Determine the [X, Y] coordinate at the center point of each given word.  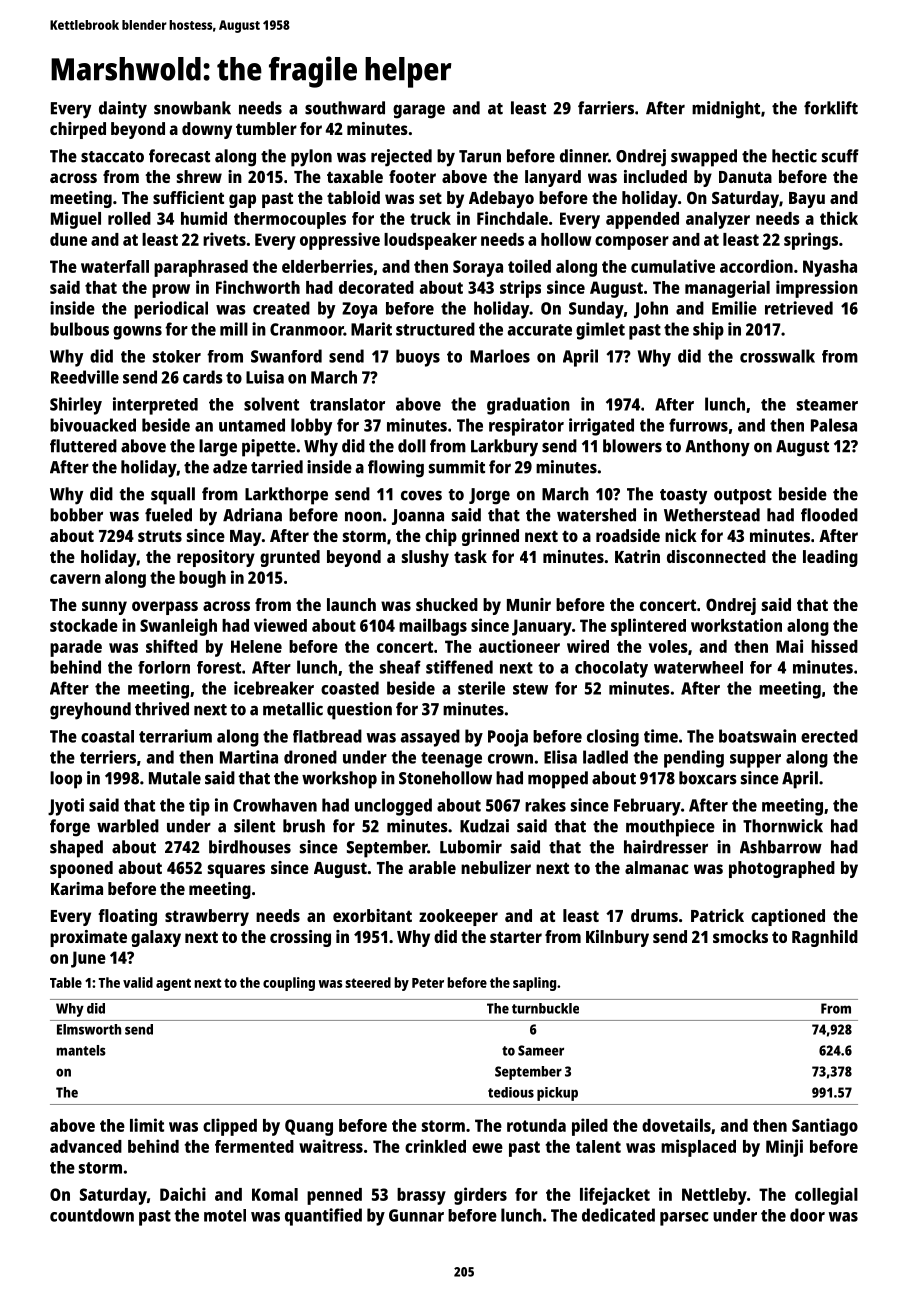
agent [173, 984]
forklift [831, 108]
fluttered [83, 446]
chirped [78, 130]
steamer [827, 405]
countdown [92, 1215]
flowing [396, 469]
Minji [784, 1148]
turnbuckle [545, 1008]
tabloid [353, 197]
